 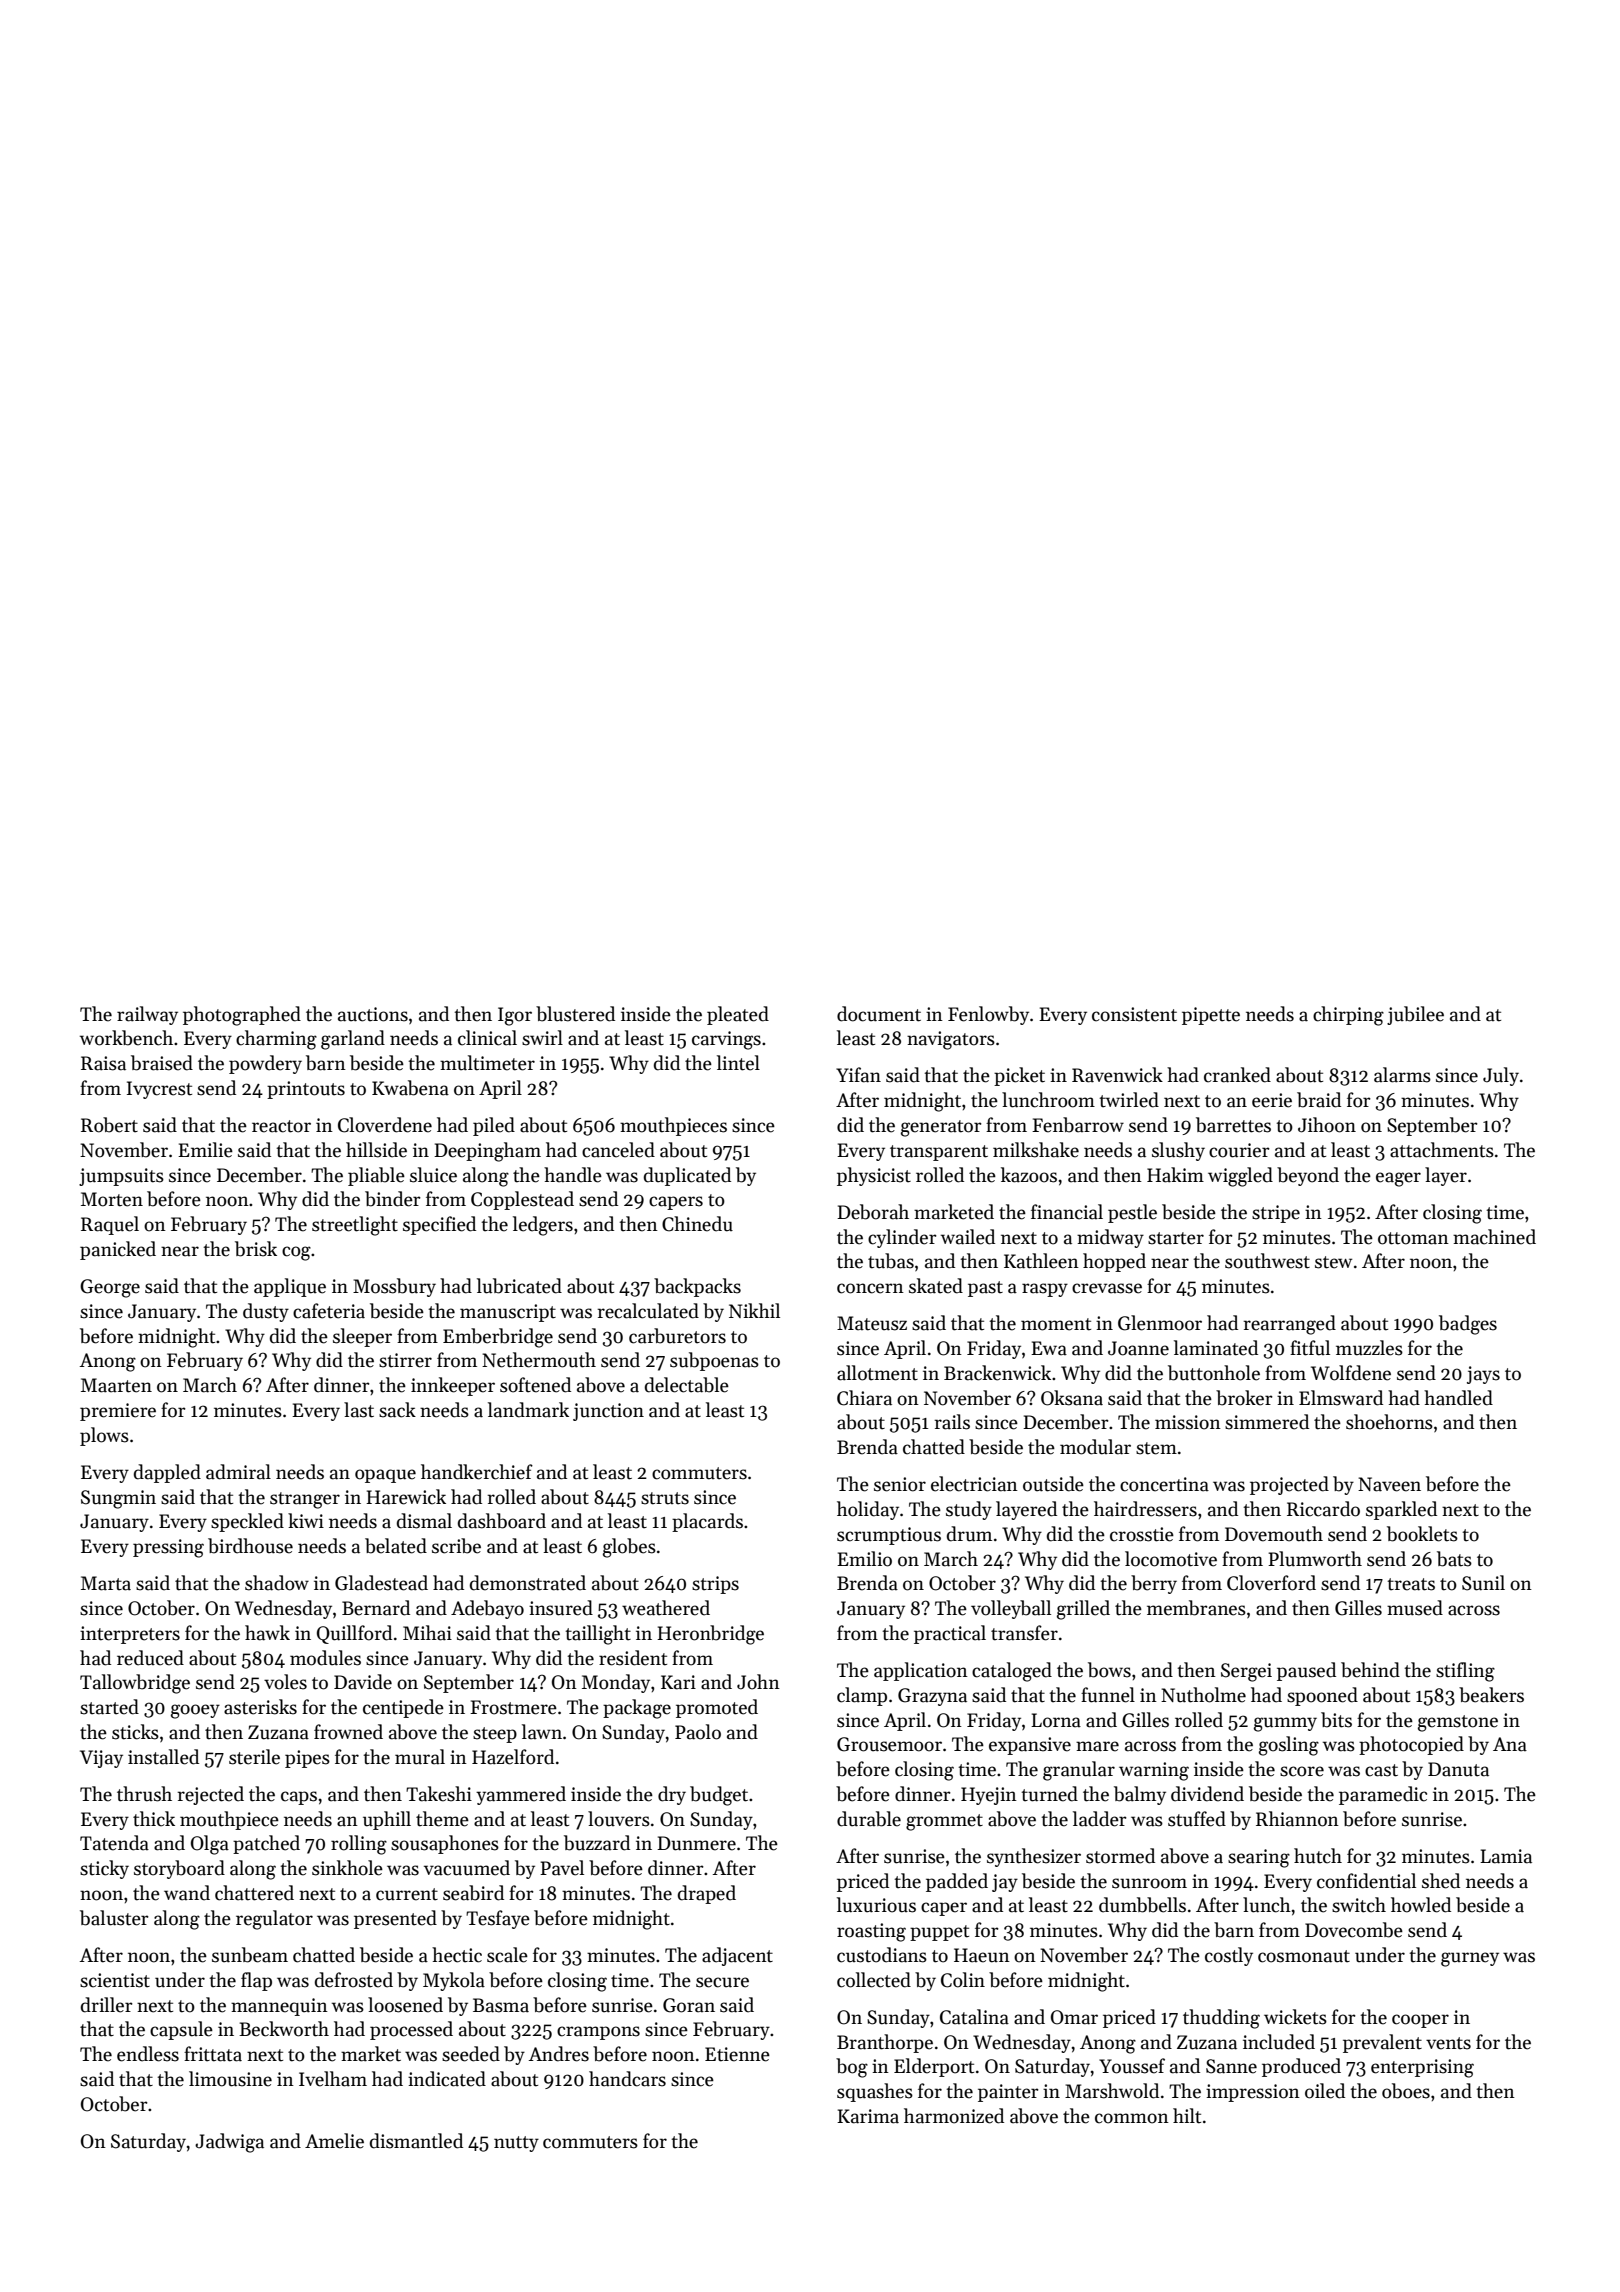 What do you see at coordinates (1019, 1076) in the document?
I see `picket` at bounding box center [1019, 1076].
